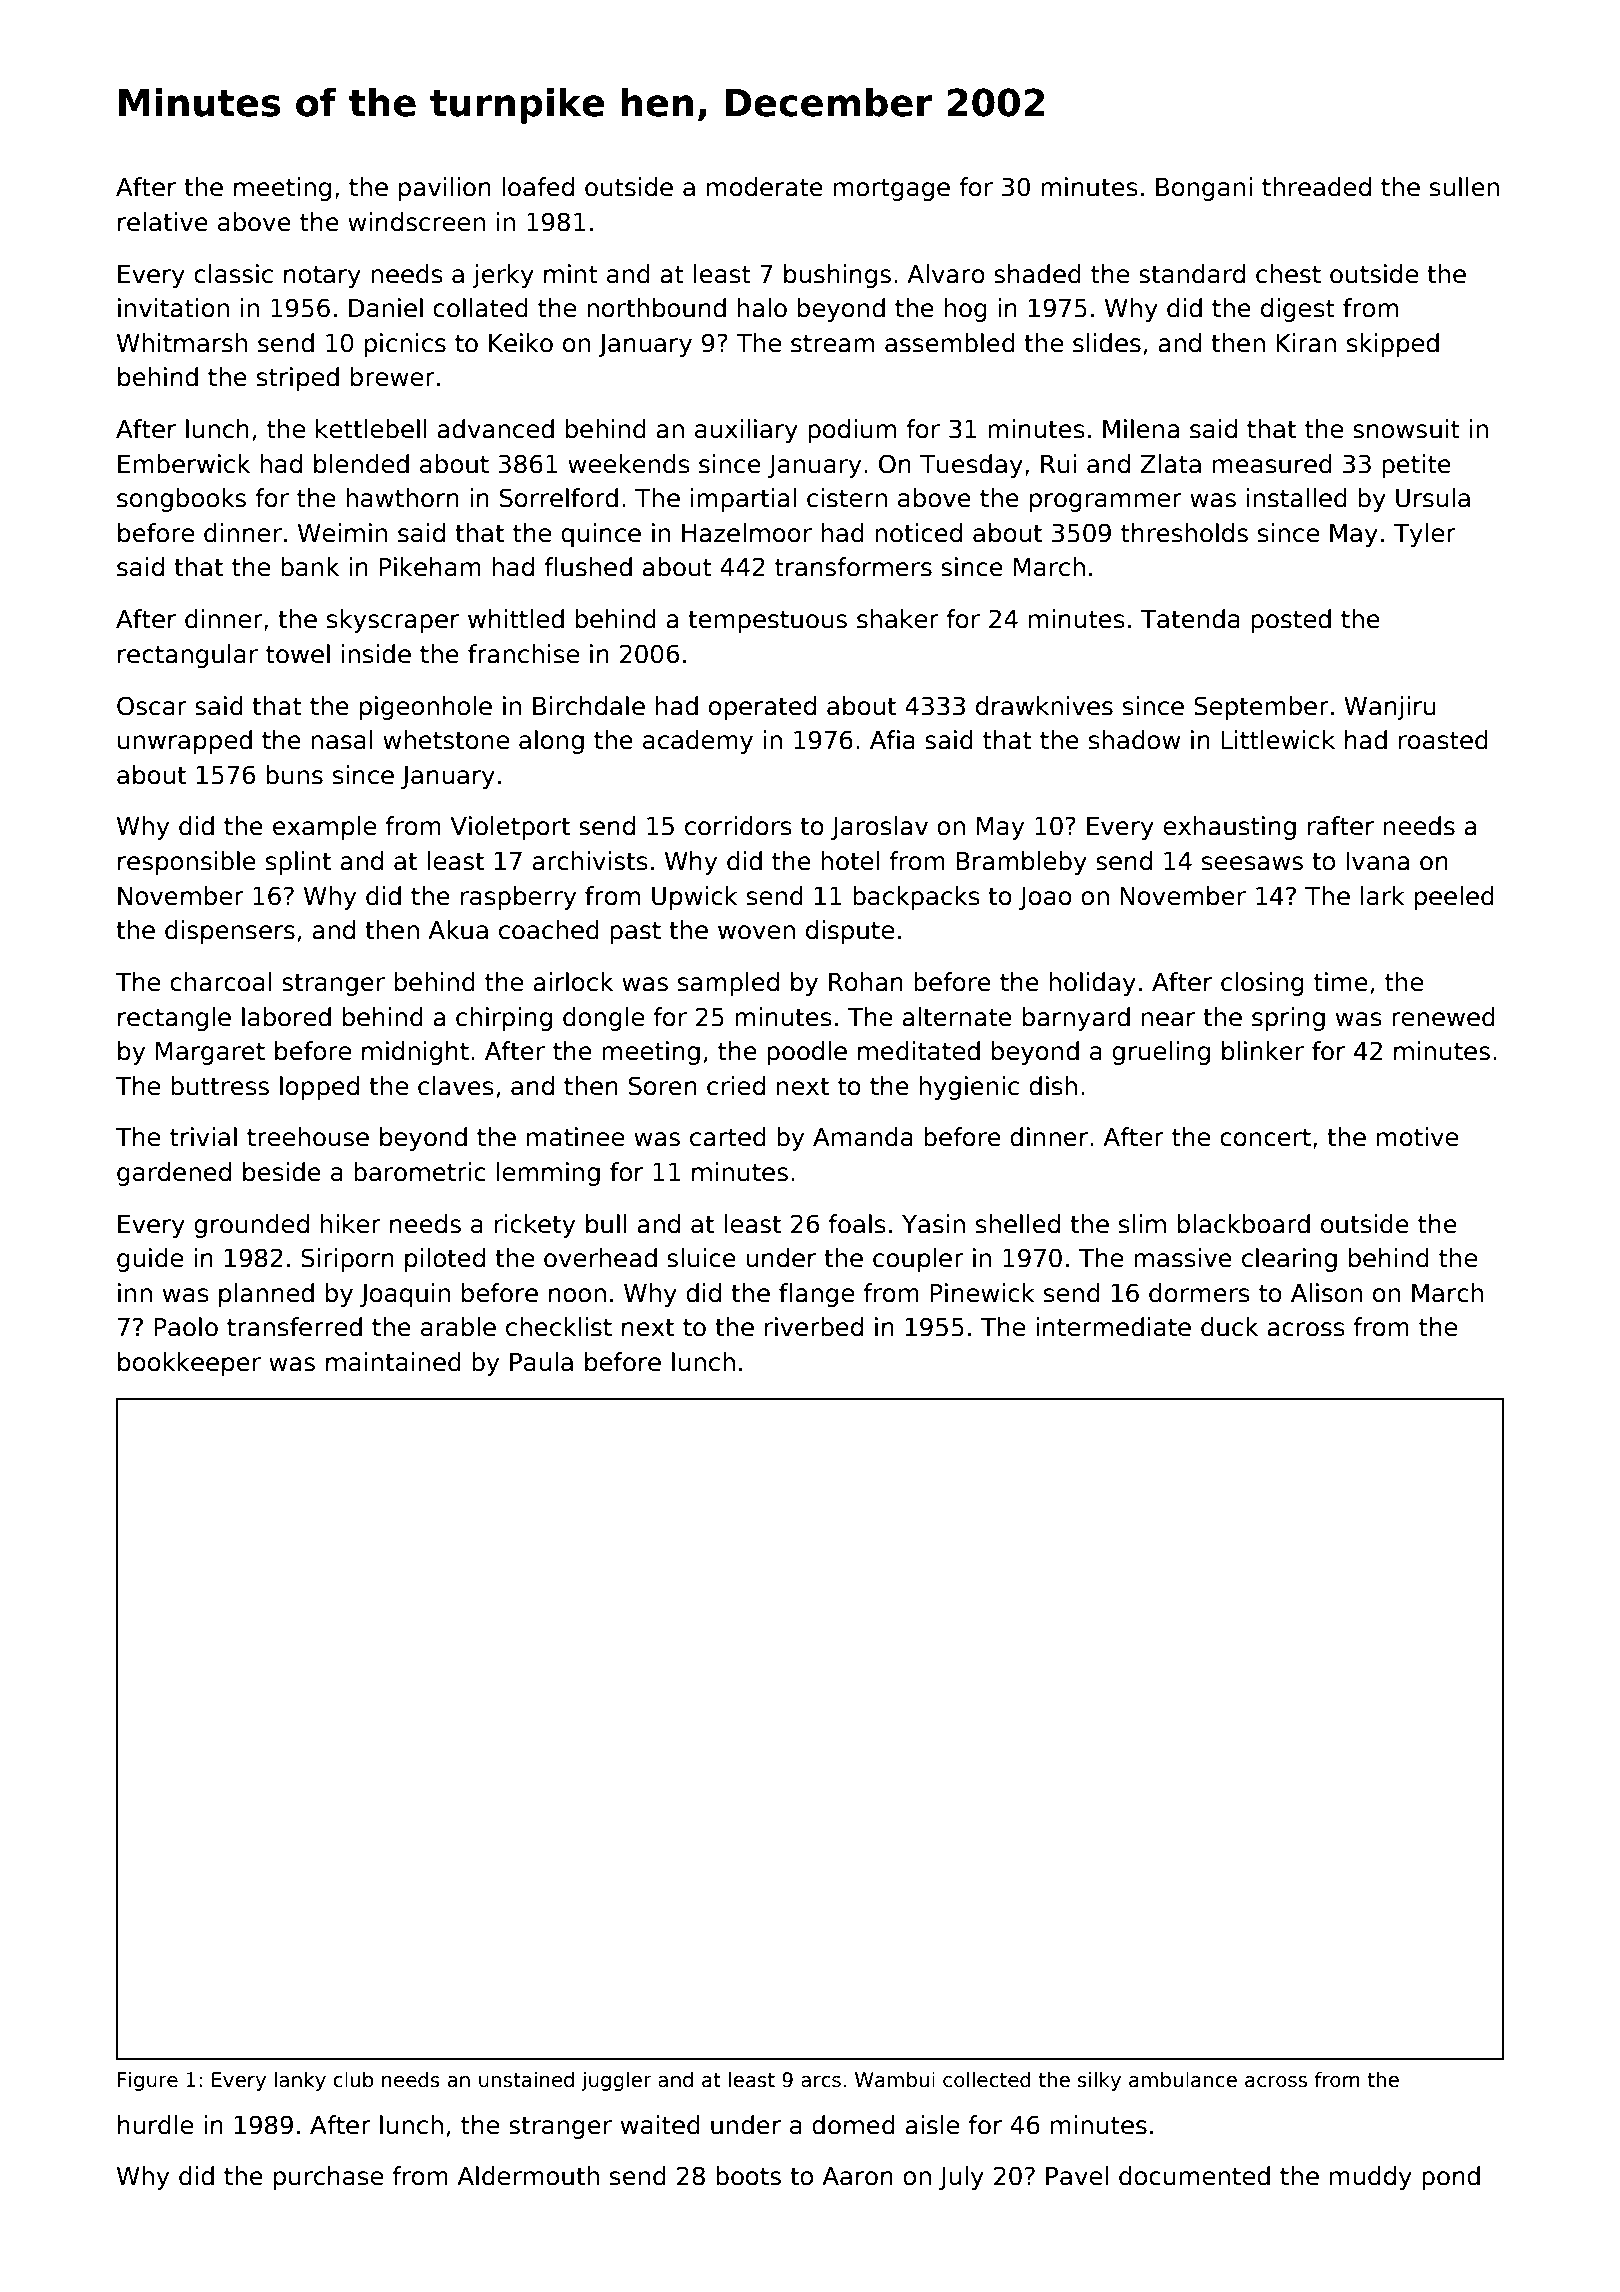 This image has height=2292, width=1620. I want to click on archivists, so click(590, 861).
